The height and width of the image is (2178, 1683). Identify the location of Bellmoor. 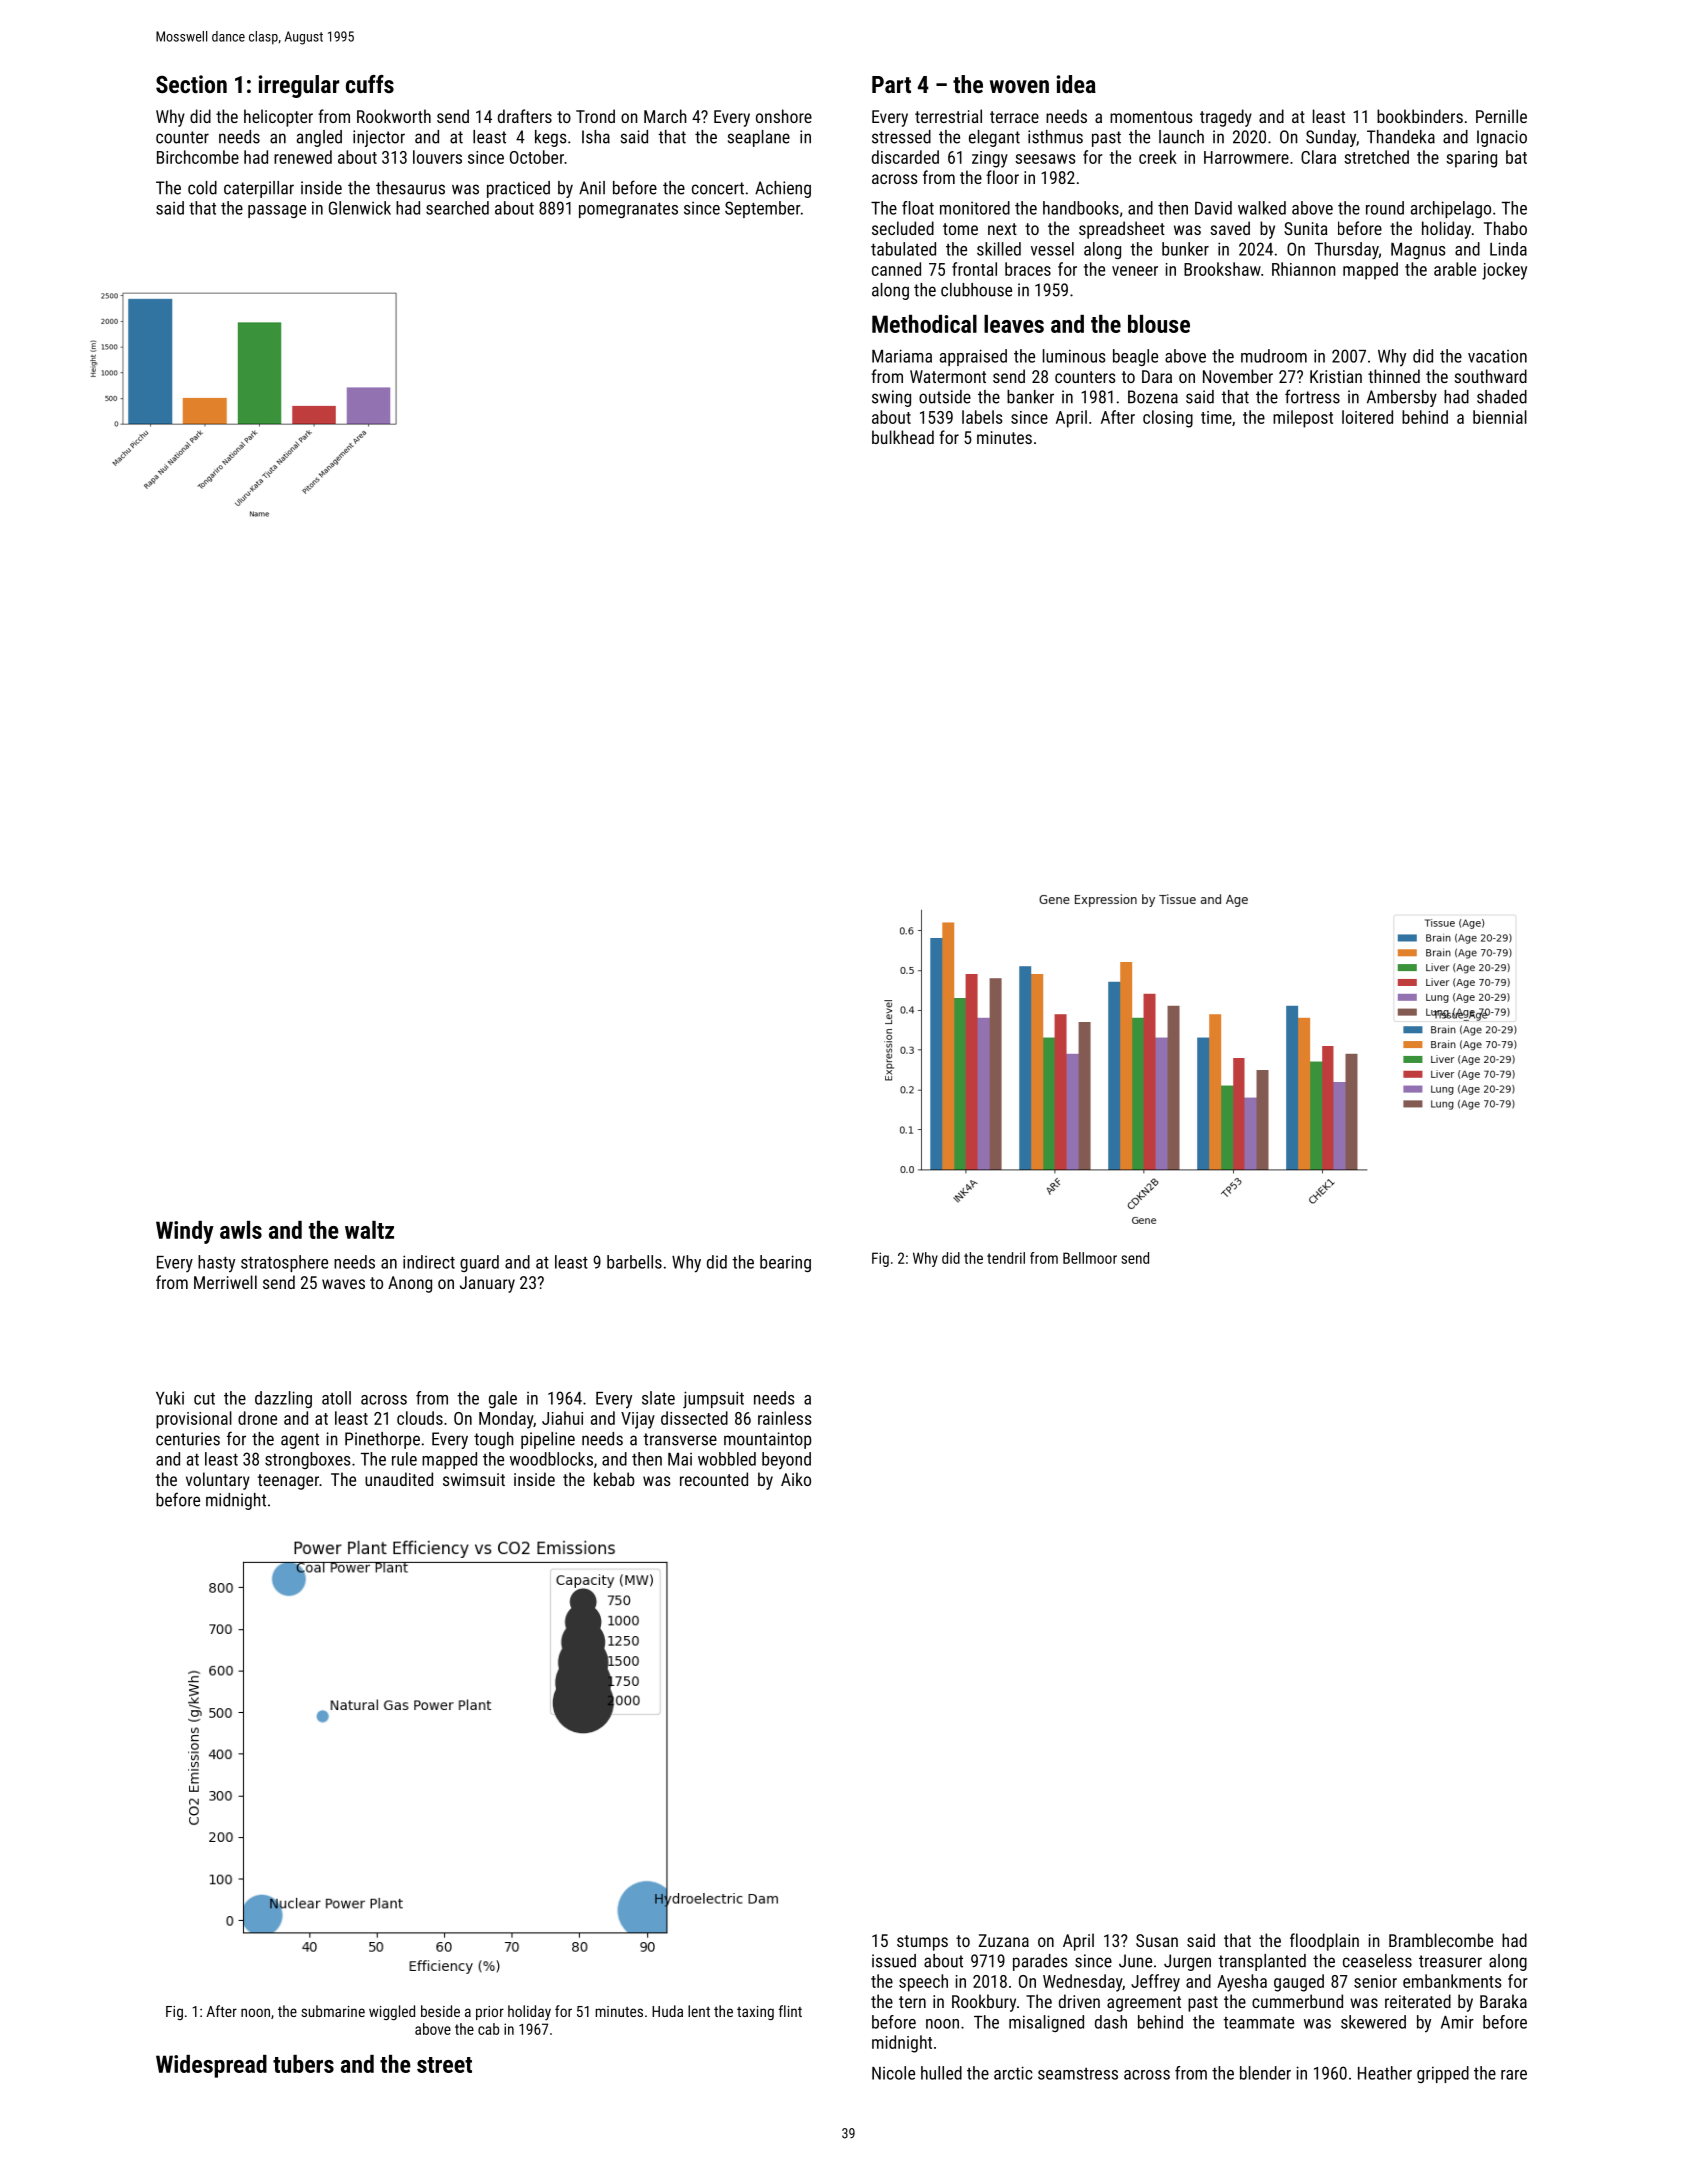
(1090, 1258).
